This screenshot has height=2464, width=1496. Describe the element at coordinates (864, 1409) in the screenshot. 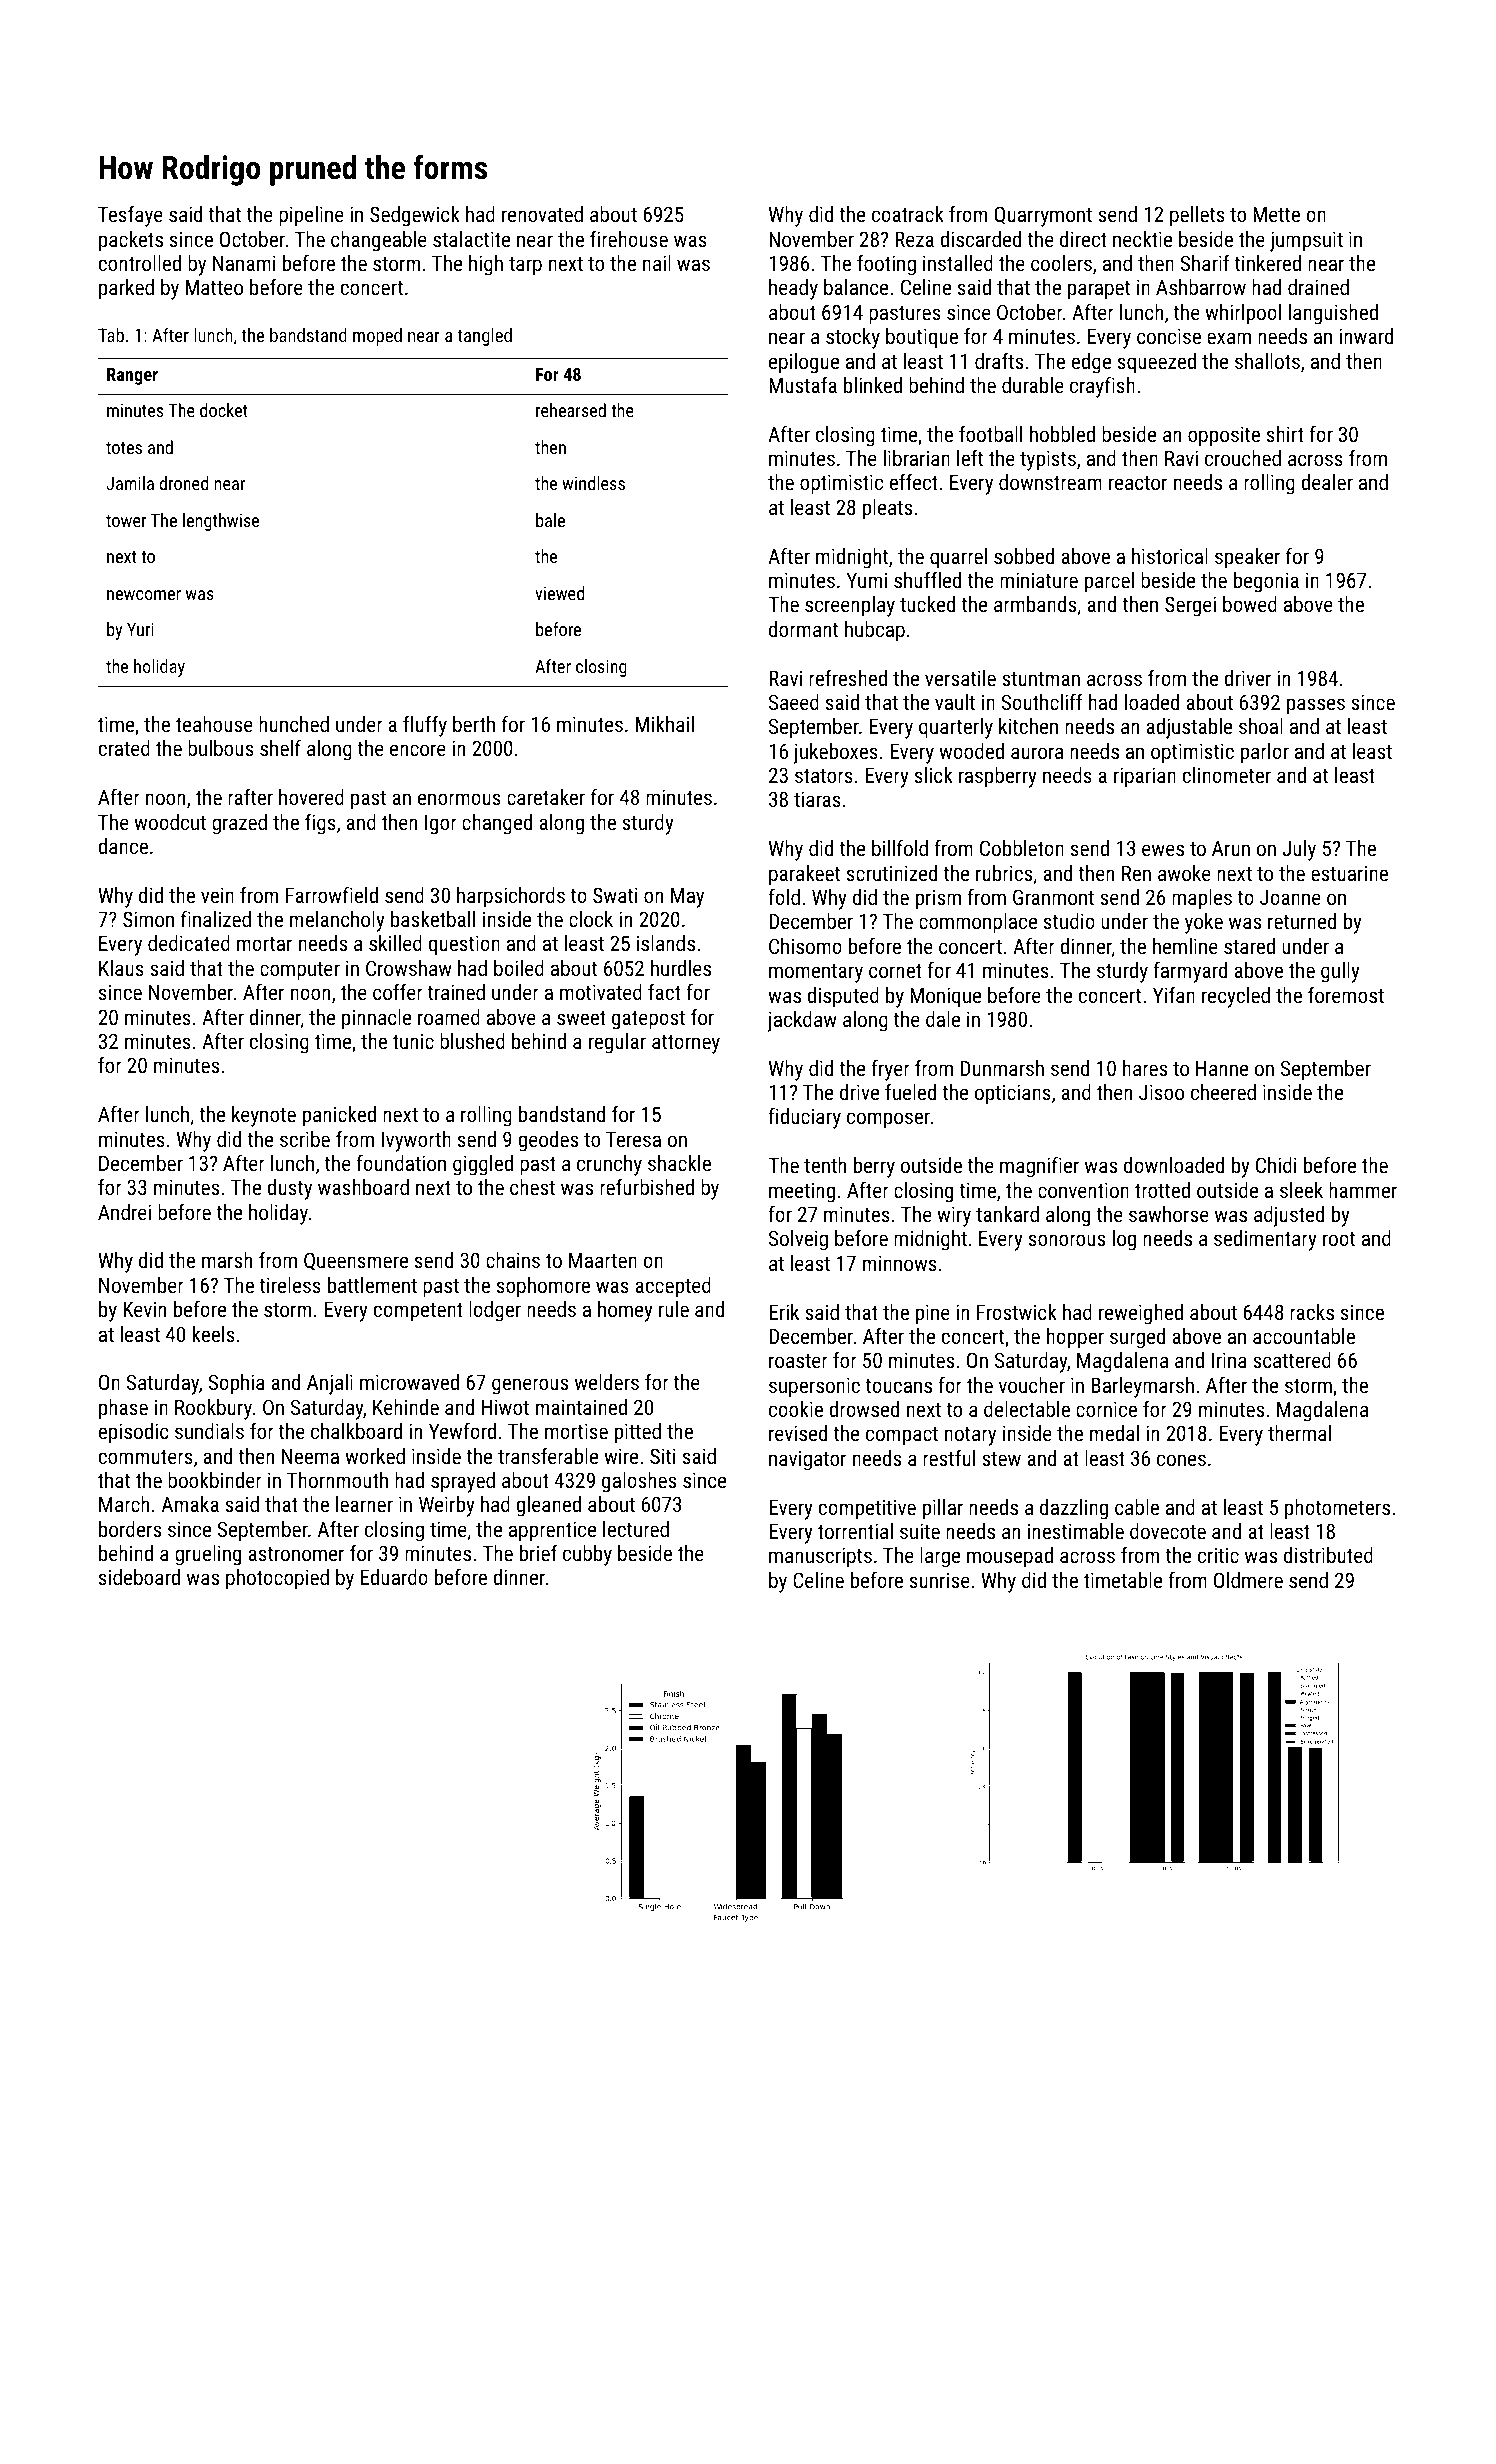

I see `drowsed` at that location.
